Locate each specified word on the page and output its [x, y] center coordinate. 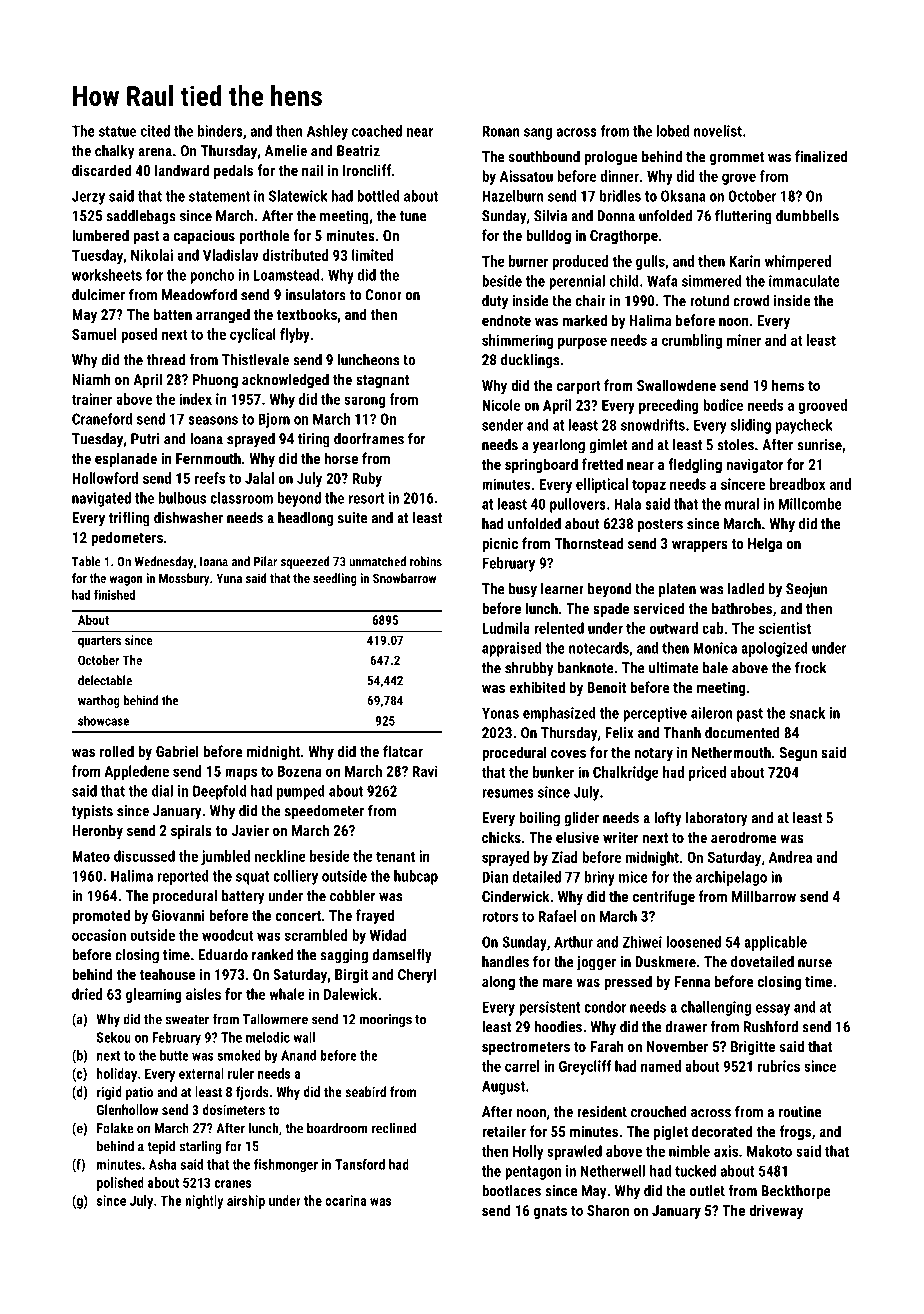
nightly [204, 1202]
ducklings [530, 361]
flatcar [403, 751]
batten [173, 314]
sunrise [819, 445]
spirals [191, 831]
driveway [776, 1211]
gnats [550, 1212]
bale [715, 668]
